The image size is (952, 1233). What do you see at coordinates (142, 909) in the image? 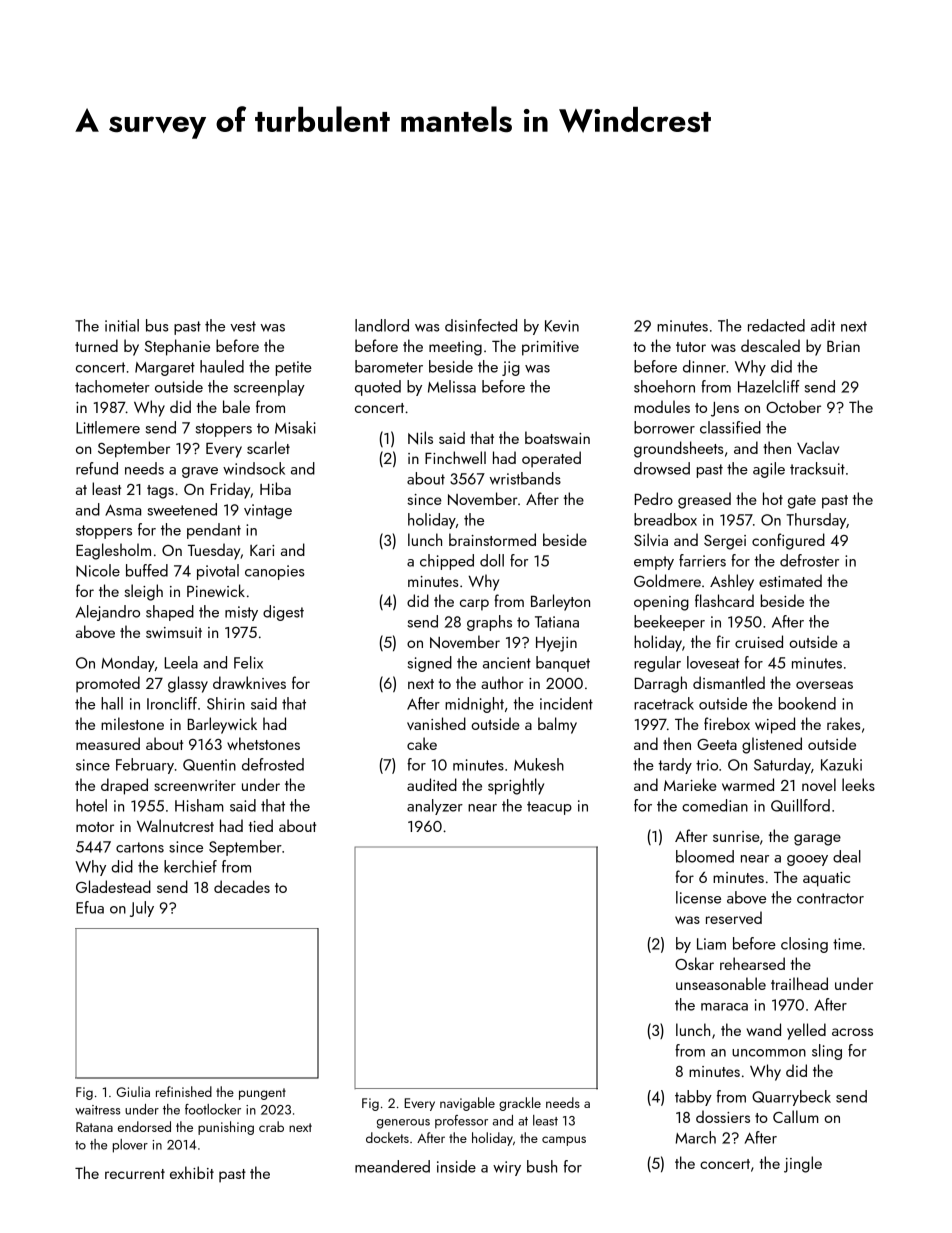
I see `July` at bounding box center [142, 909].
